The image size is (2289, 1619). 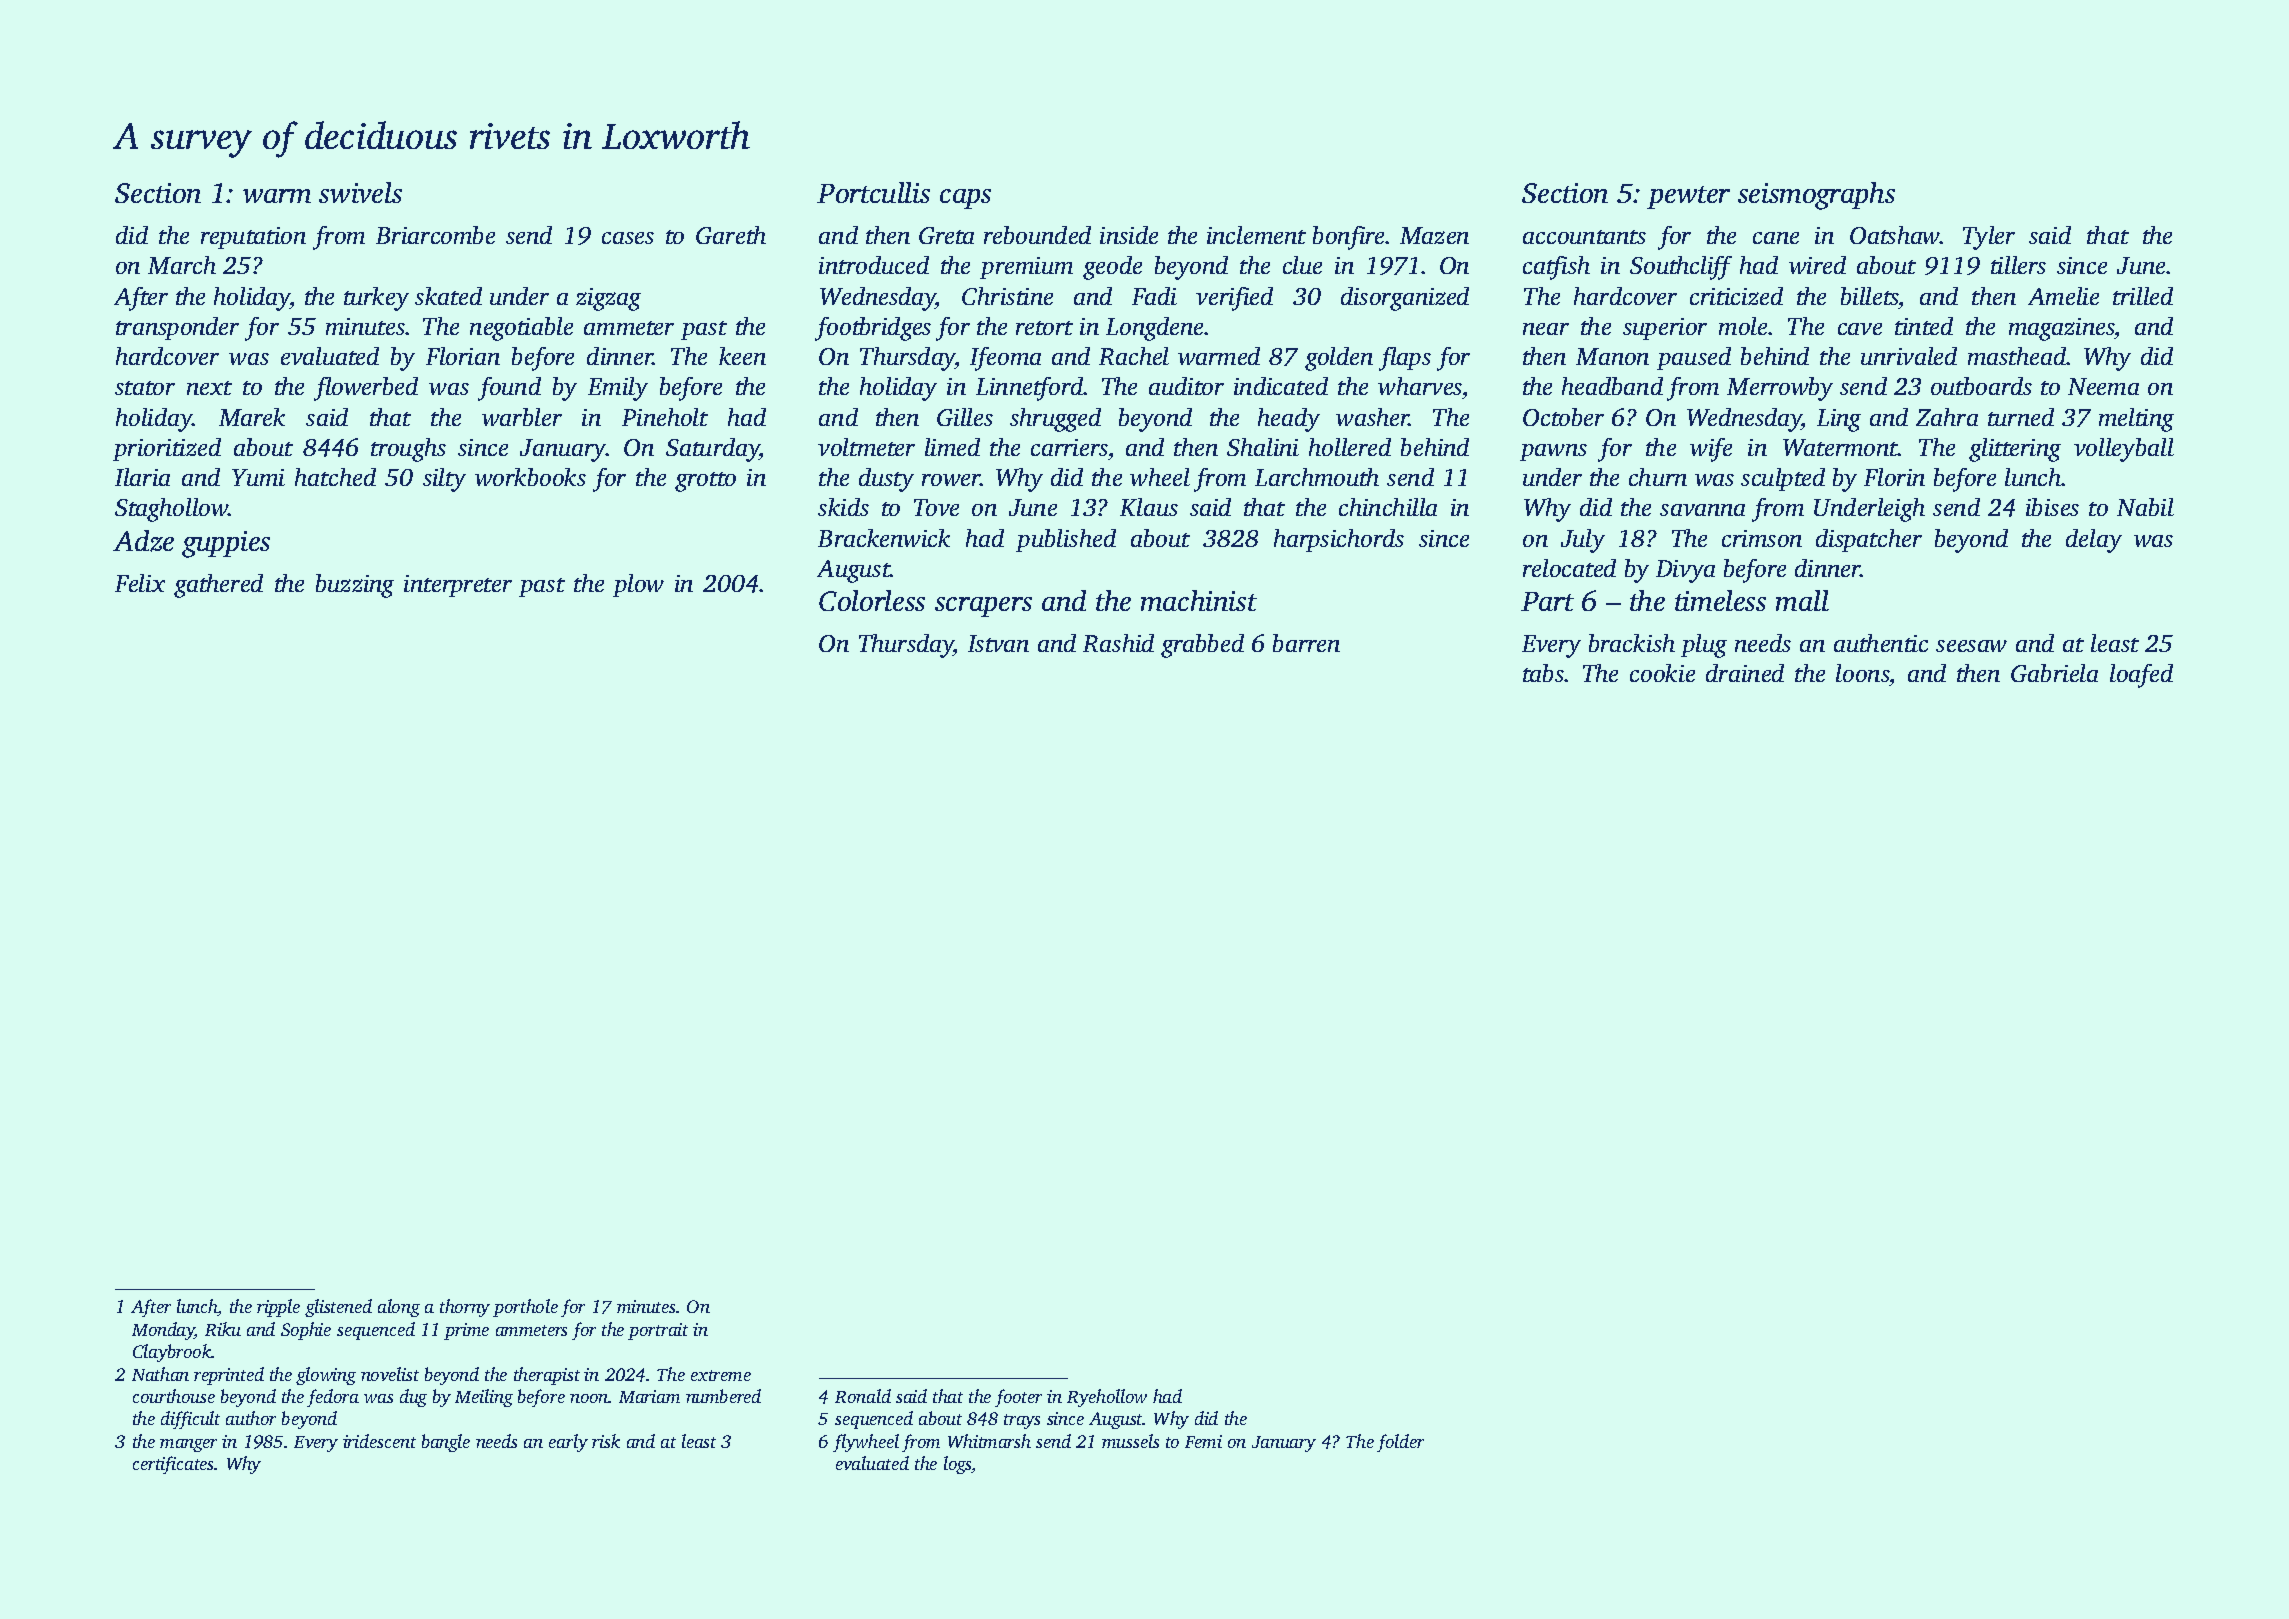 I want to click on Ryehollow, so click(x=1107, y=1398).
